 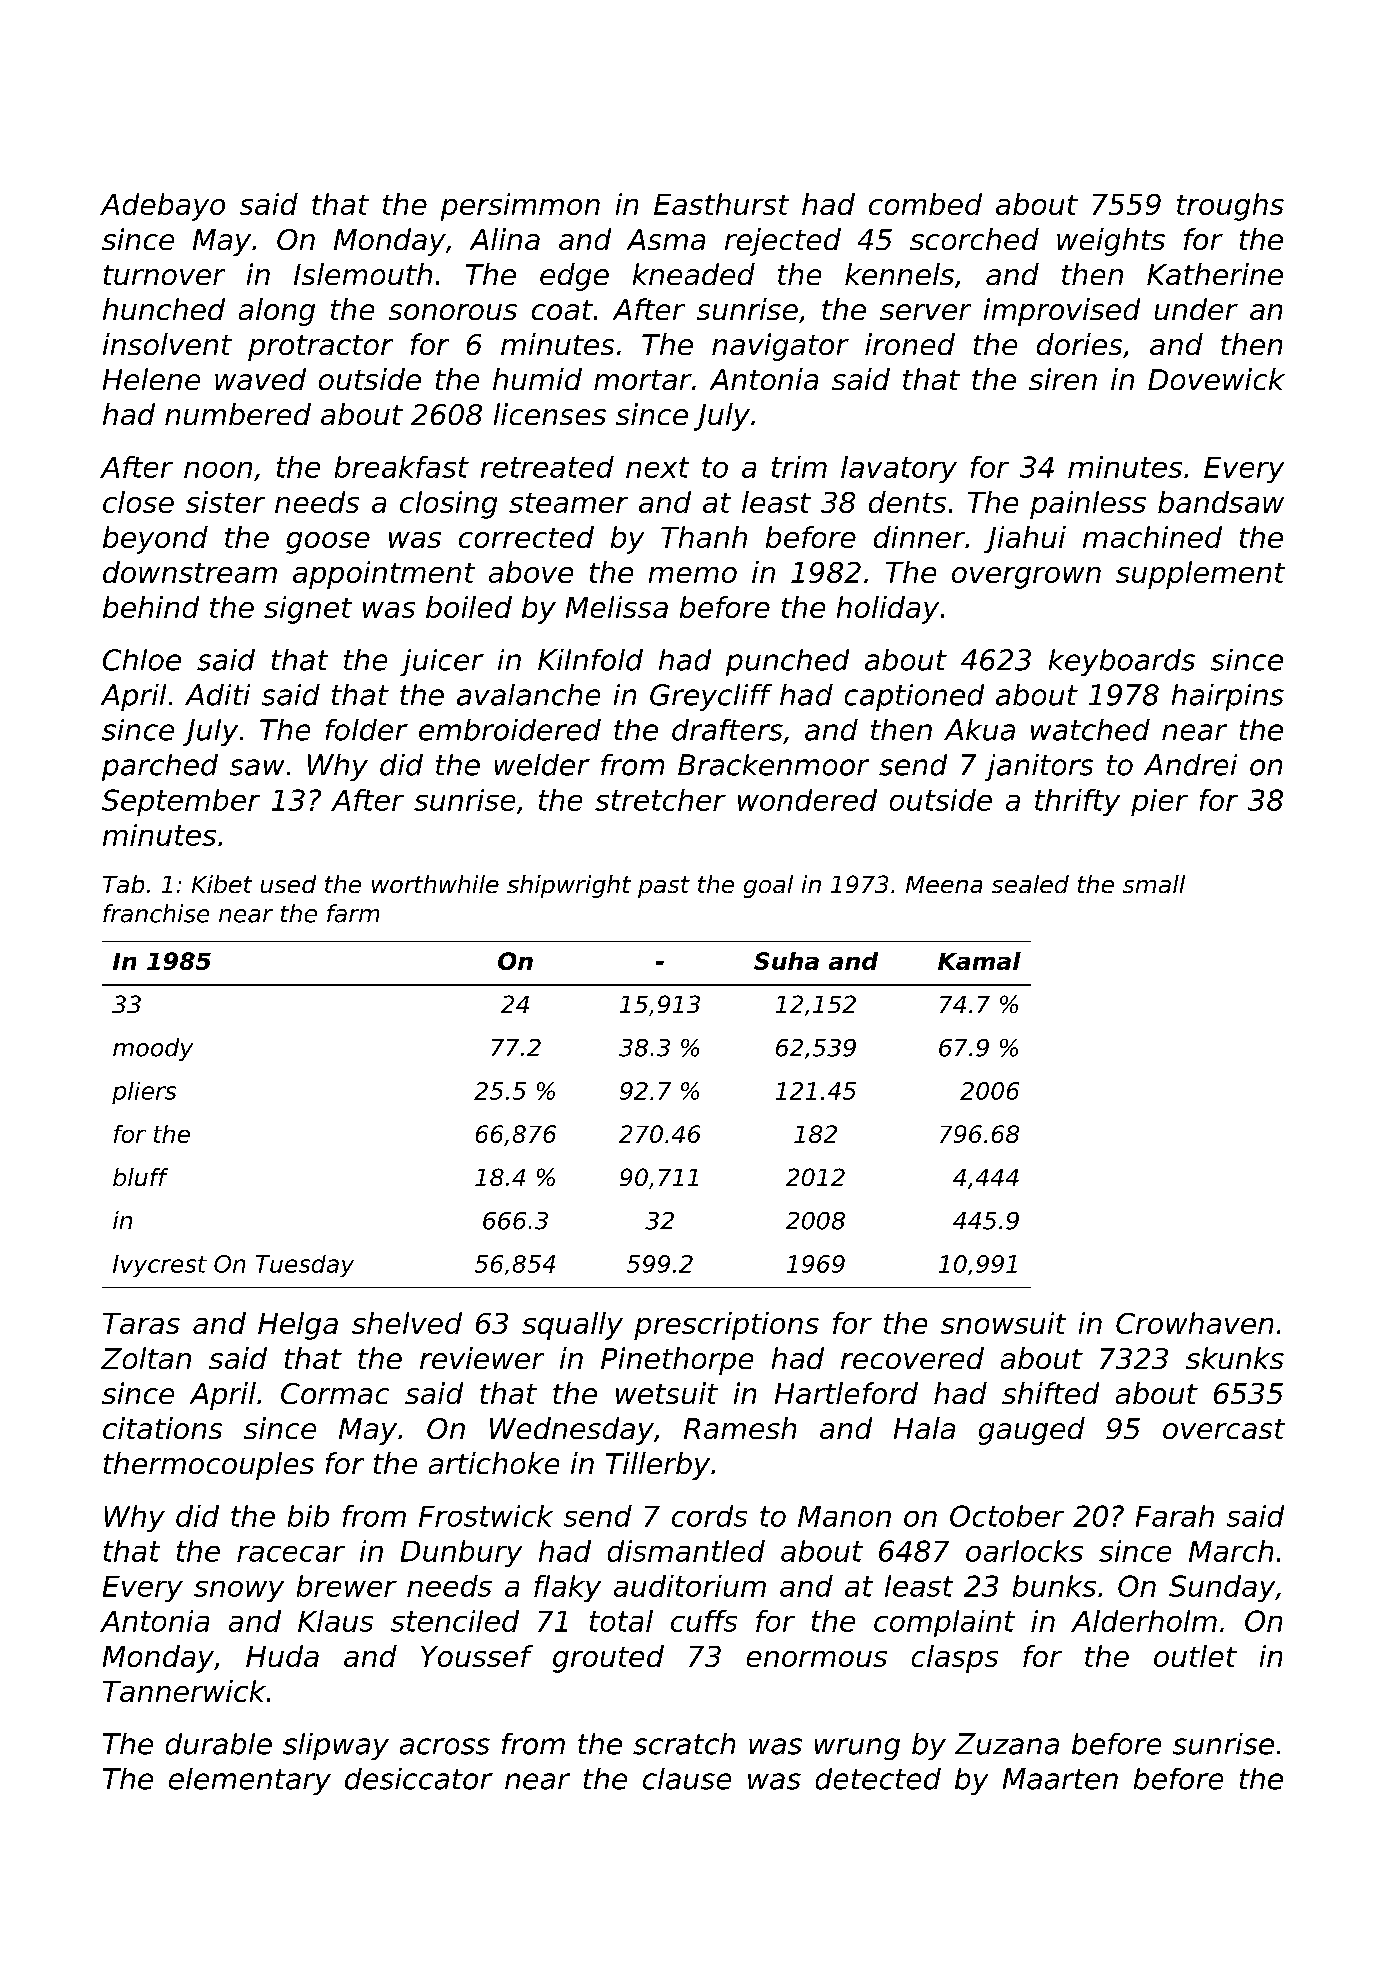 I want to click on dismantled, so click(x=686, y=1551).
